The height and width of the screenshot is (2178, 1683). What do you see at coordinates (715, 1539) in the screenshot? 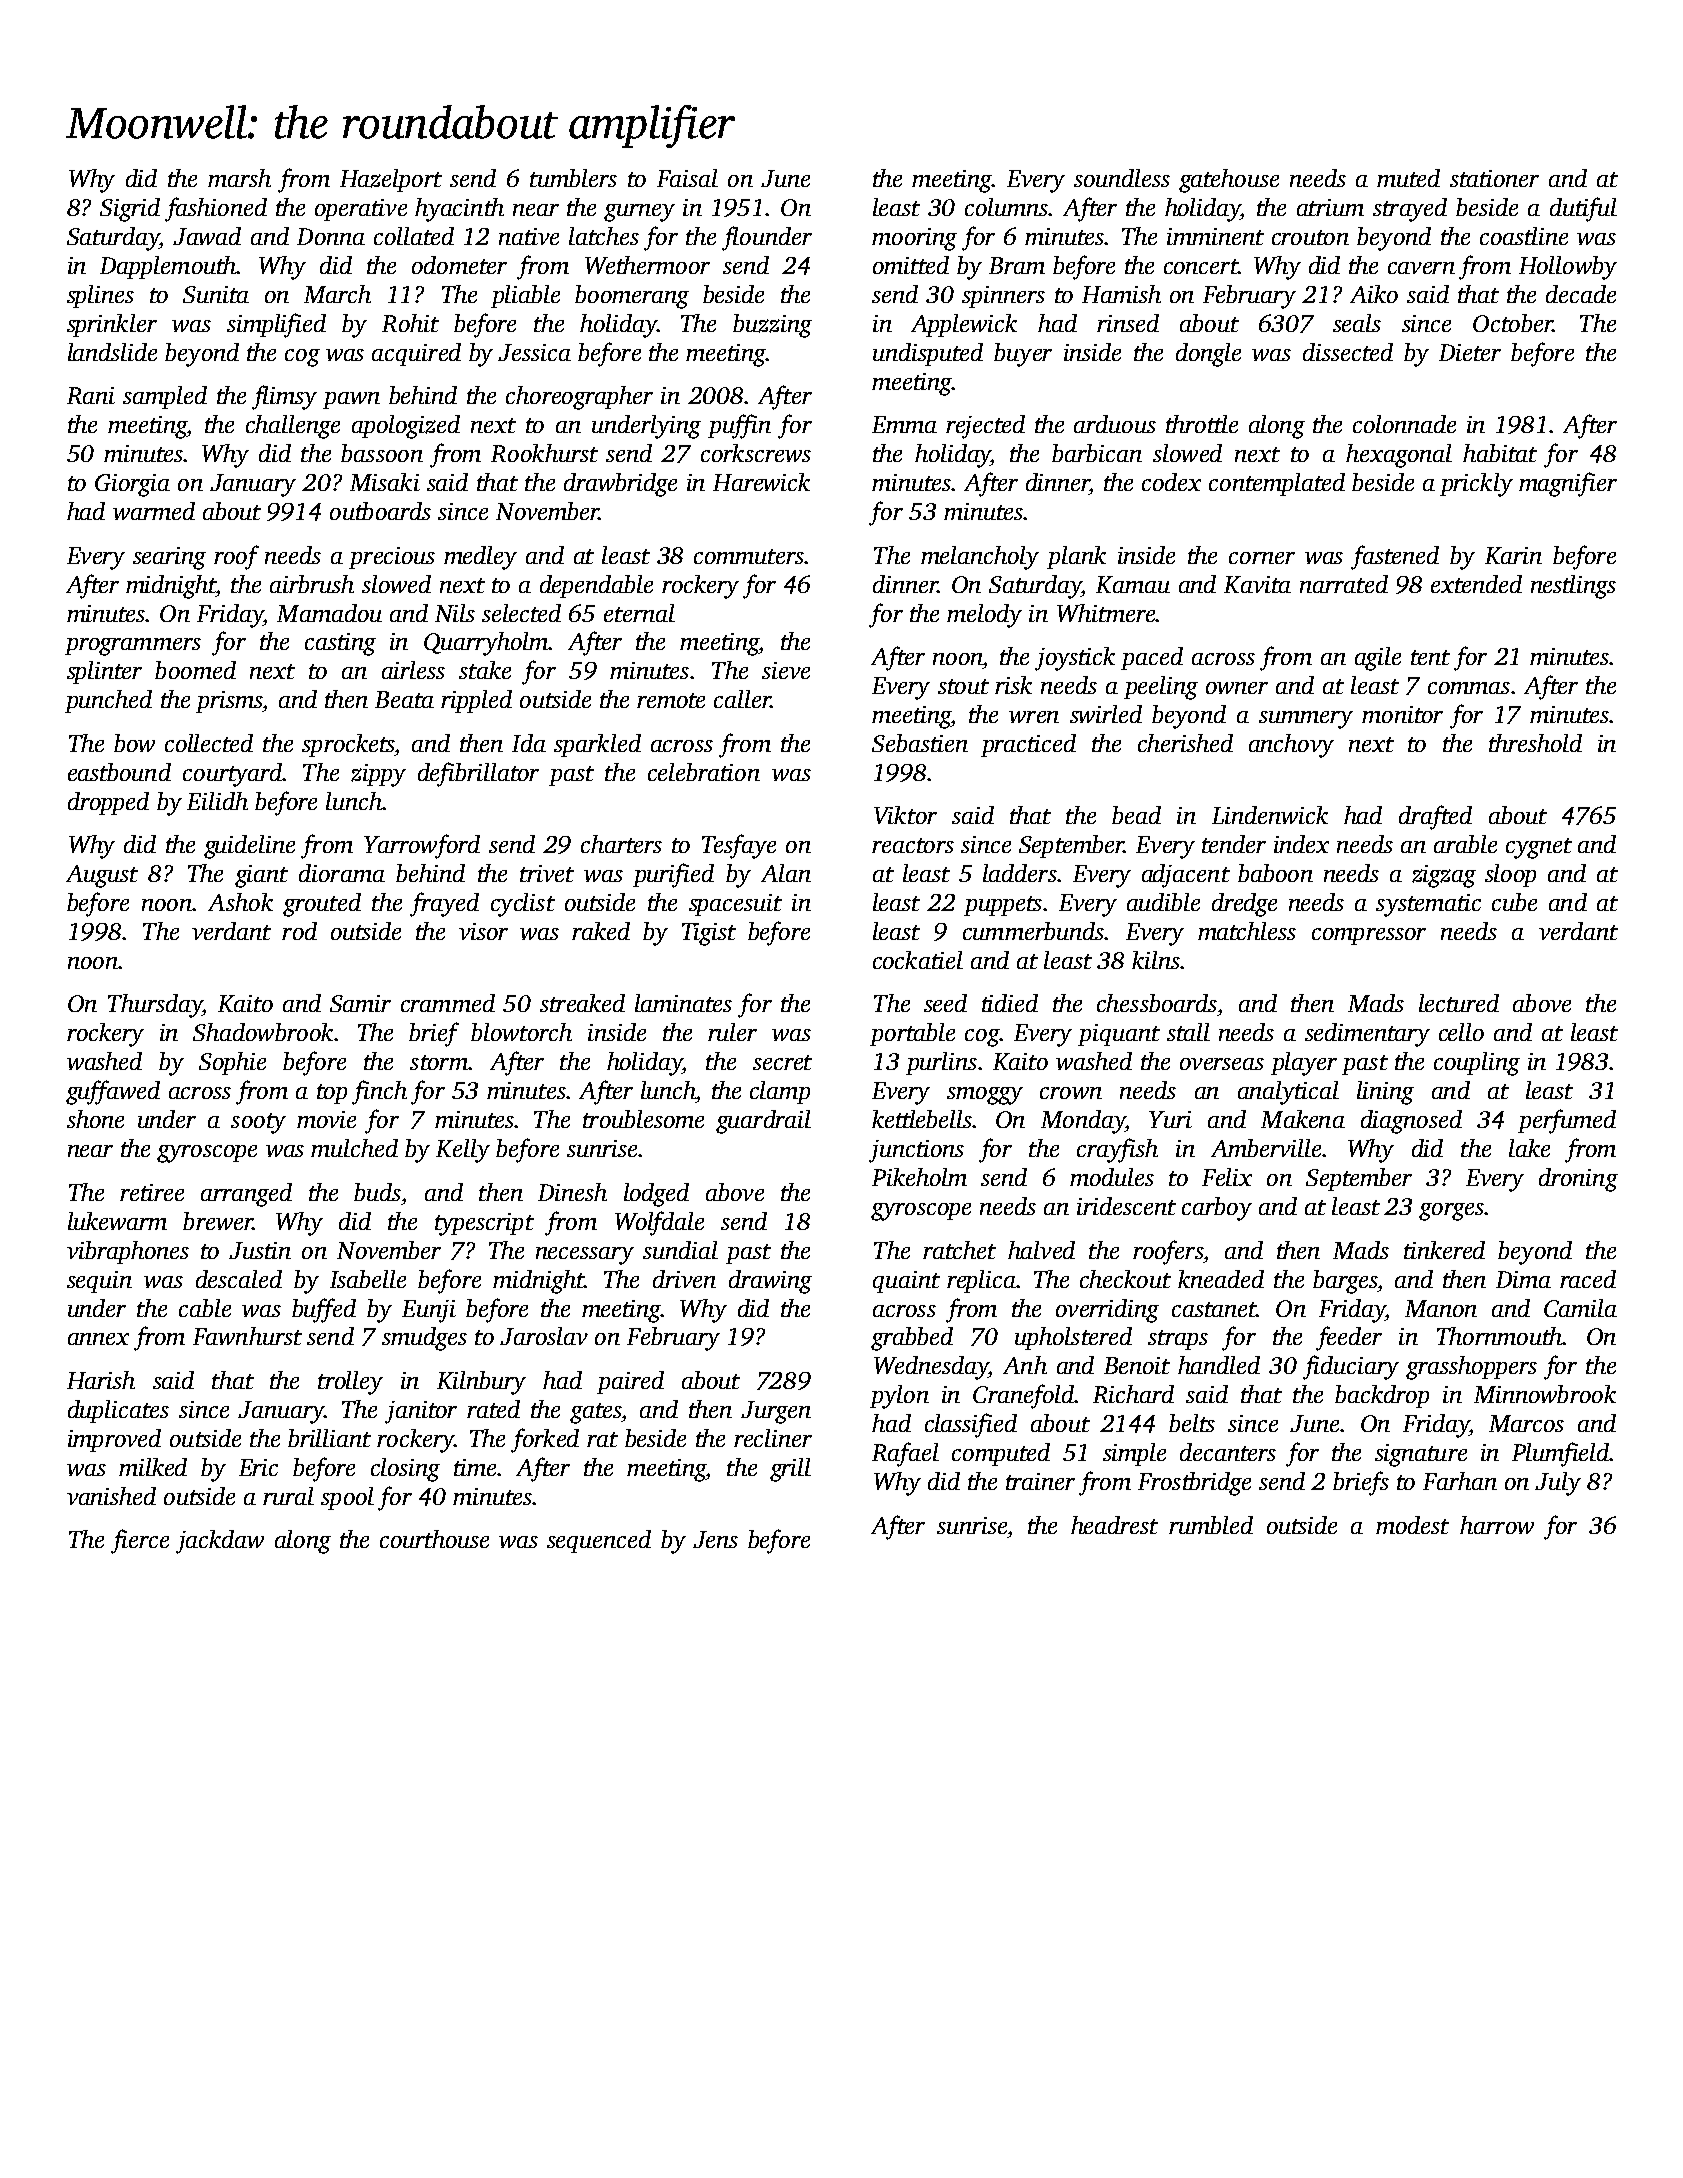
I see `Jens` at bounding box center [715, 1539].
